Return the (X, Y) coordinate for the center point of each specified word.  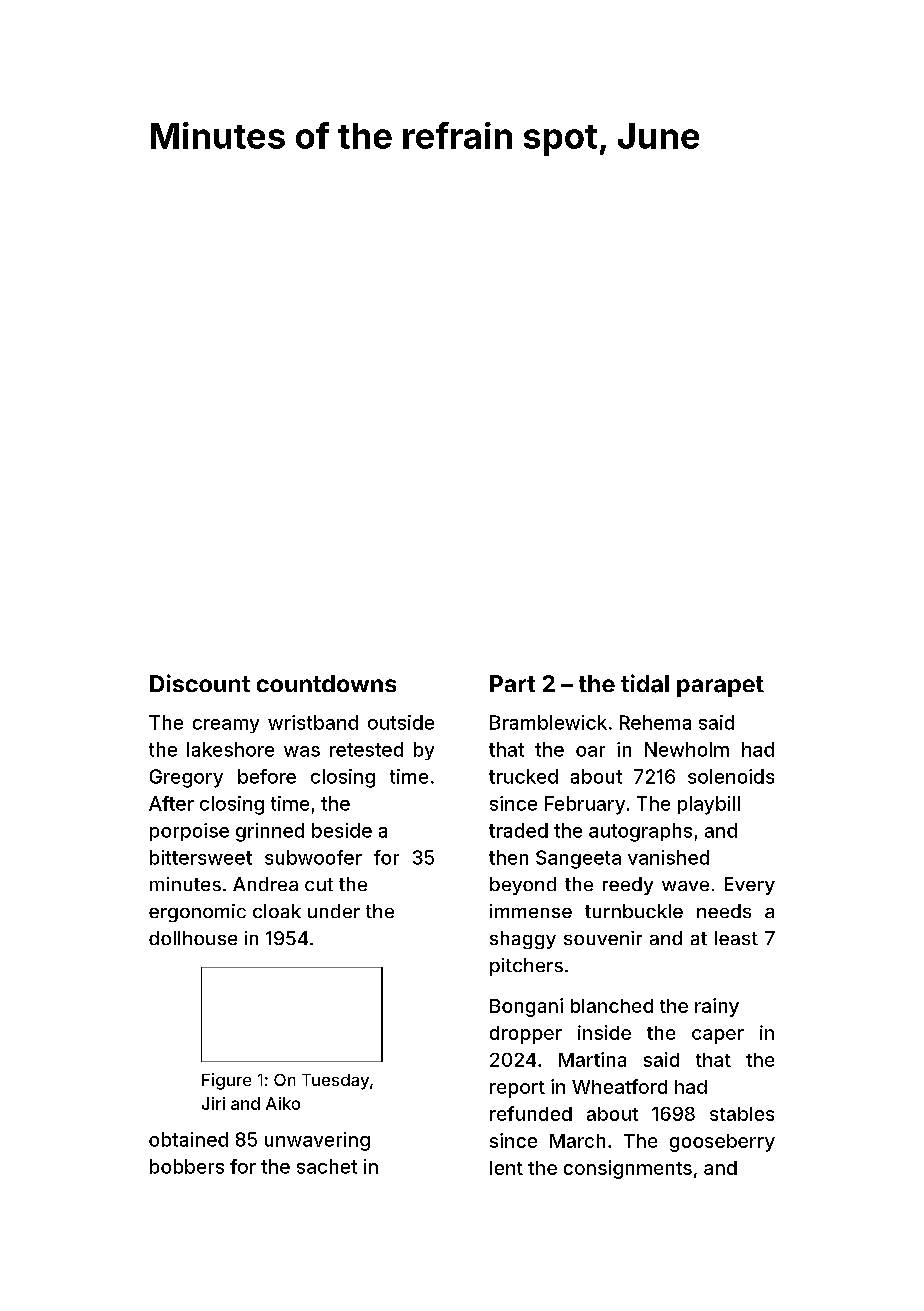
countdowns (326, 683)
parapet (720, 686)
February (585, 805)
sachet (327, 1166)
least (736, 938)
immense (531, 911)
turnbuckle (634, 911)
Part (512, 683)
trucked (523, 776)
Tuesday (335, 1082)
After (171, 803)
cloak (277, 911)
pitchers (526, 967)
